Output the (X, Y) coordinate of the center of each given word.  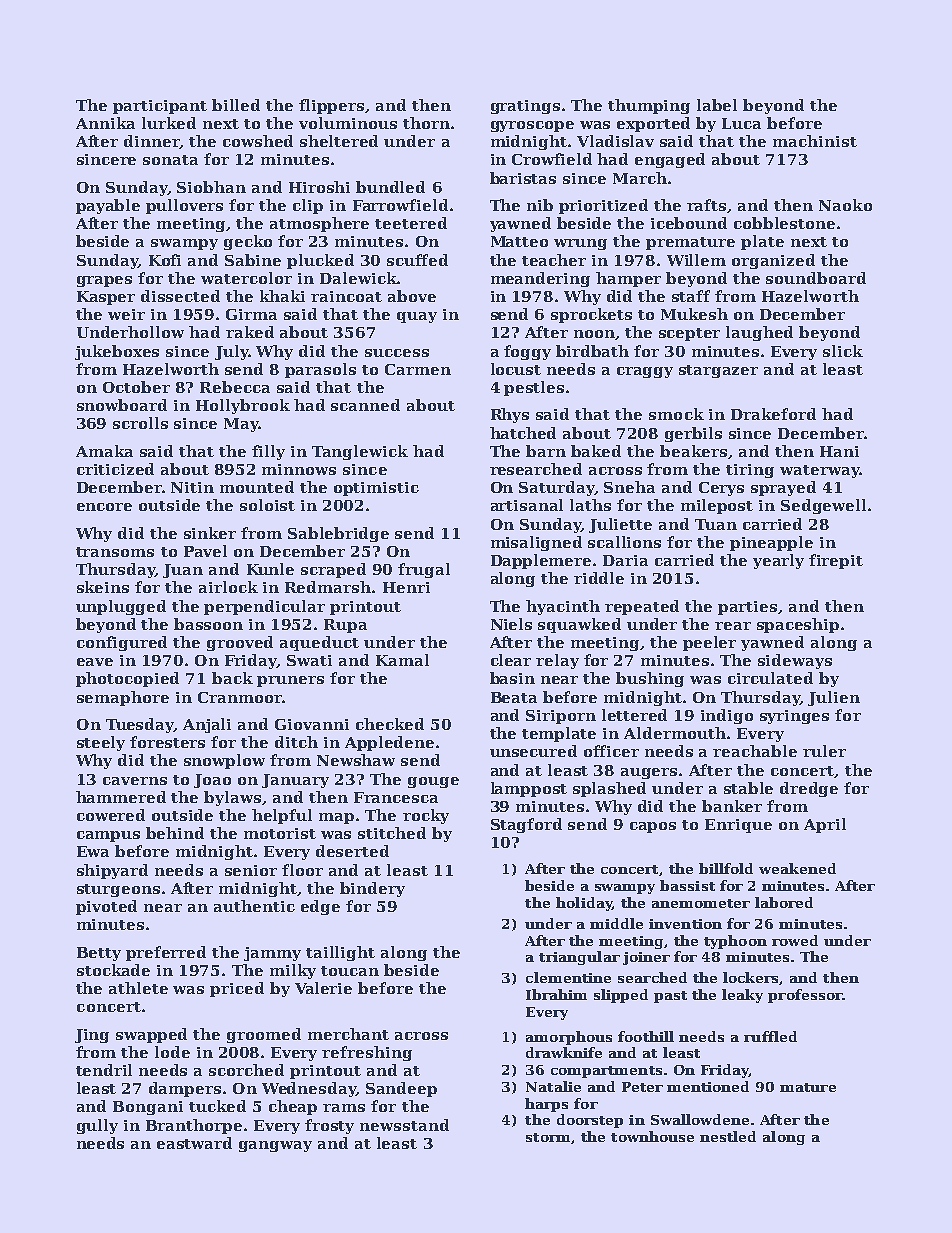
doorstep (590, 1121)
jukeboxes (117, 352)
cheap (293, 1107)
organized (773, 261)
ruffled (770, 1036)
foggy (527, 352)
